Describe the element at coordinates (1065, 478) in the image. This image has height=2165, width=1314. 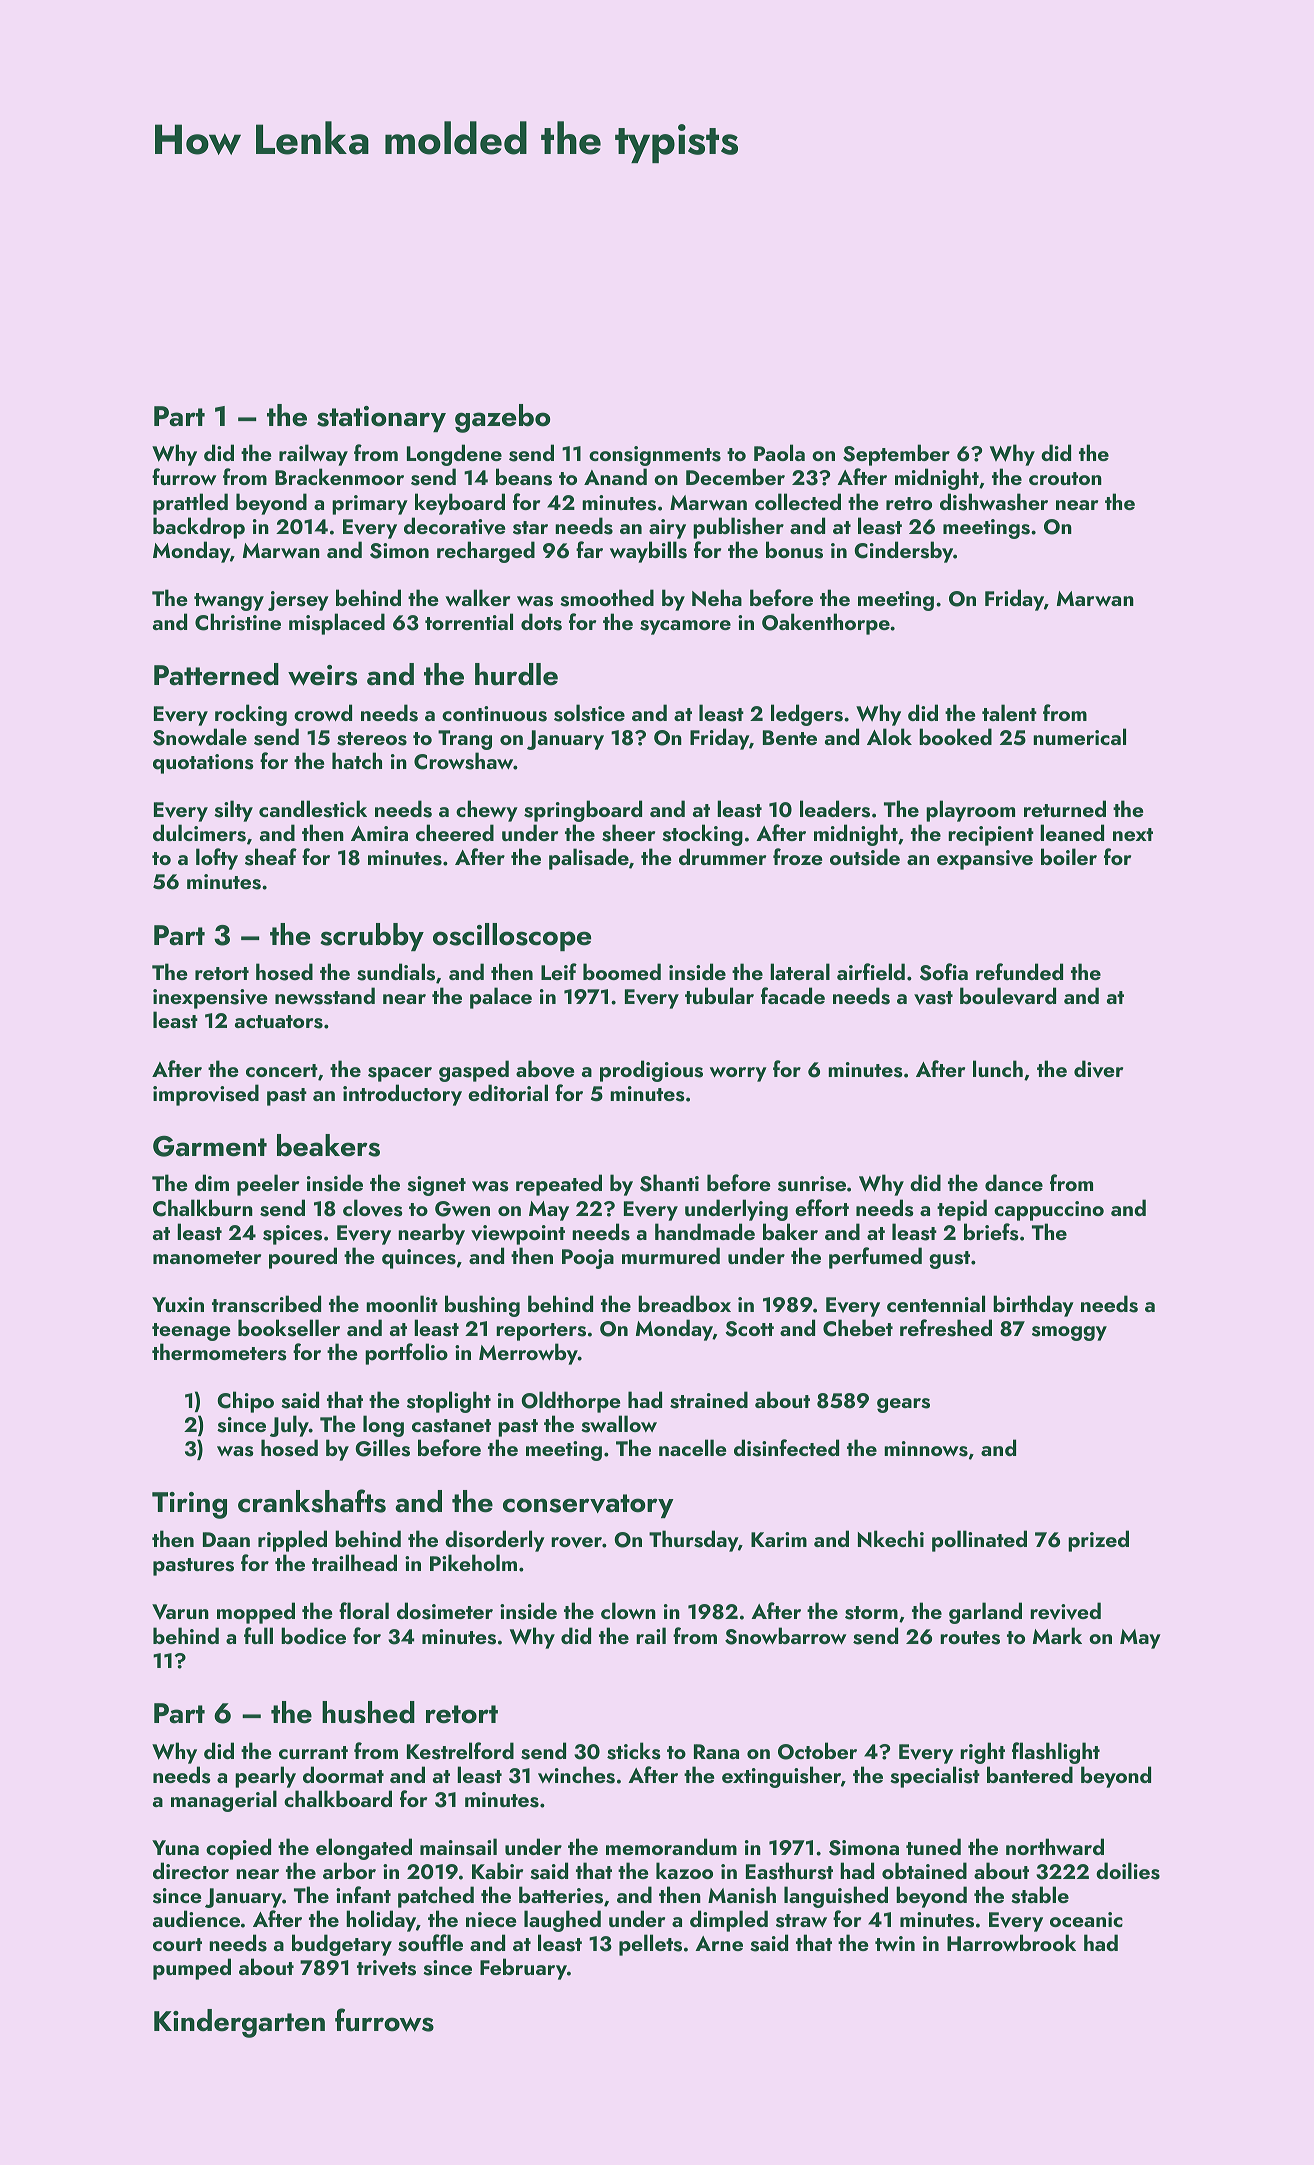
I see `crouton` at that location.
